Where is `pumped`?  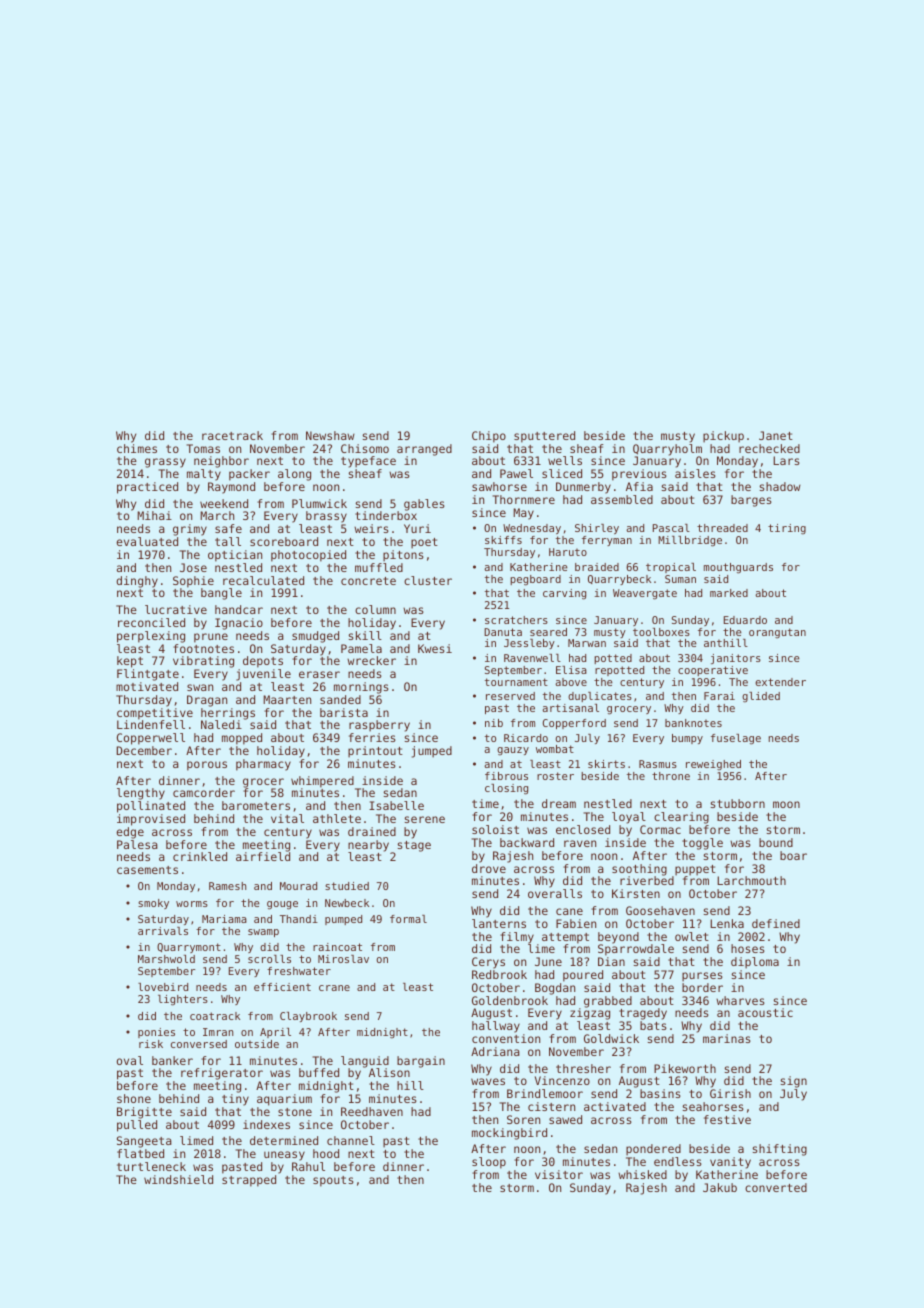
pumped is located at coordinates (343, 920).
